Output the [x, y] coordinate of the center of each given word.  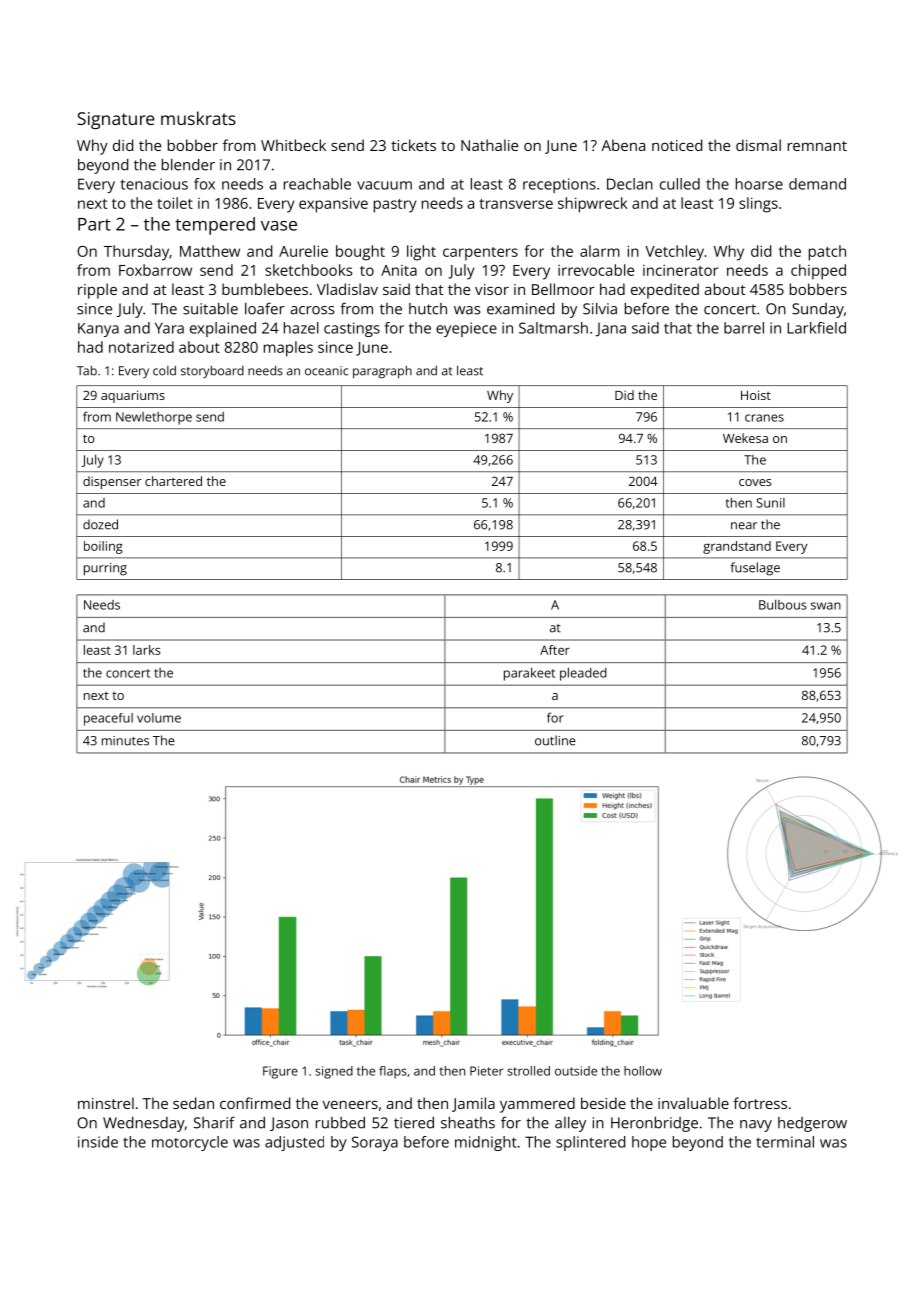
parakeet [529, 674]
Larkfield [816, 328]
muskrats [198, 118]
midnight [486, 1143]
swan [826, 606]
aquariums [133, 396]
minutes [125, 741]
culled [680, 184]
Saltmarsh [553, 328]
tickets [413, 145]
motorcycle [190, 1143]
